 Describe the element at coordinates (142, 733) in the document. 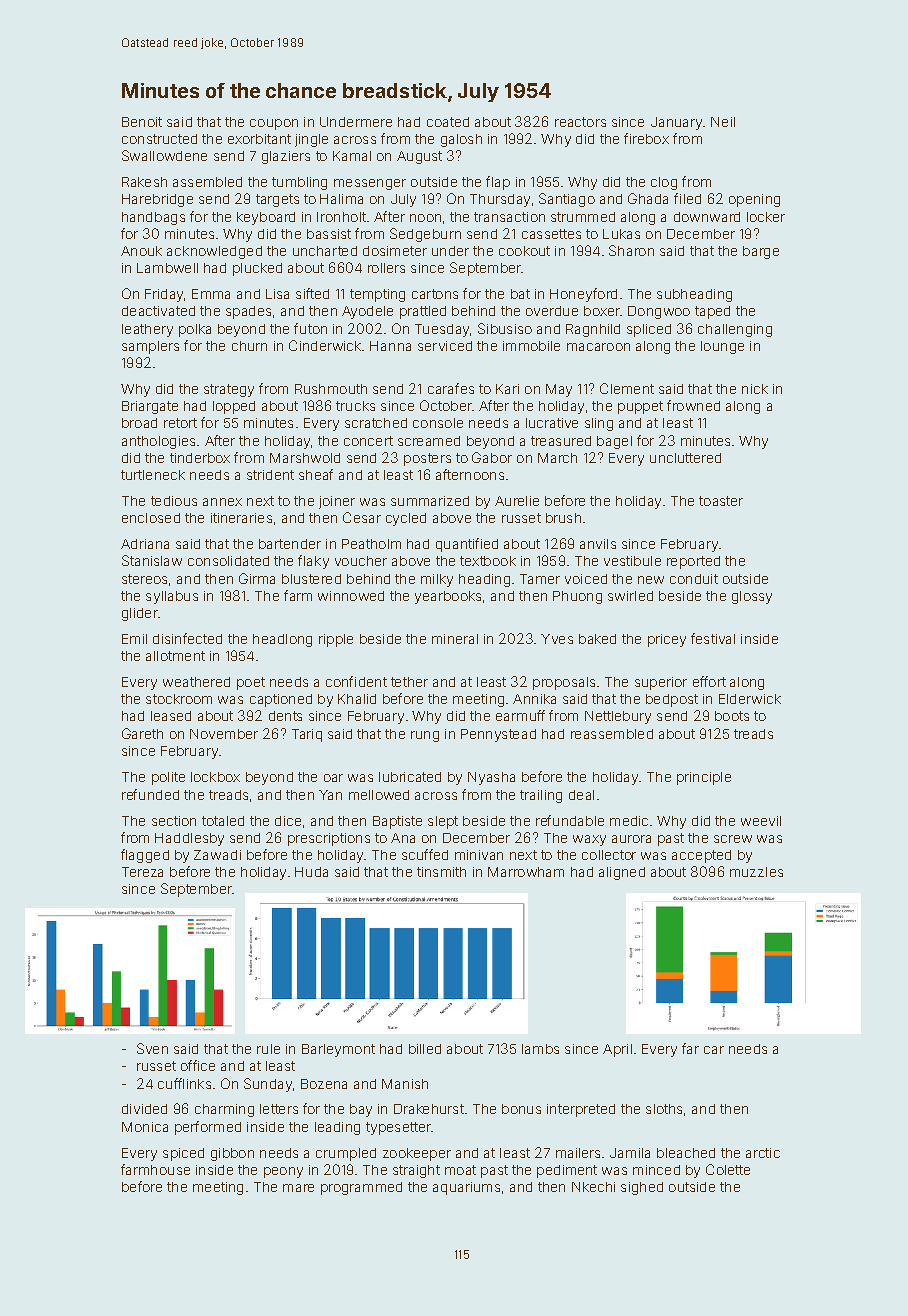

I see `Gareth` at that location.
